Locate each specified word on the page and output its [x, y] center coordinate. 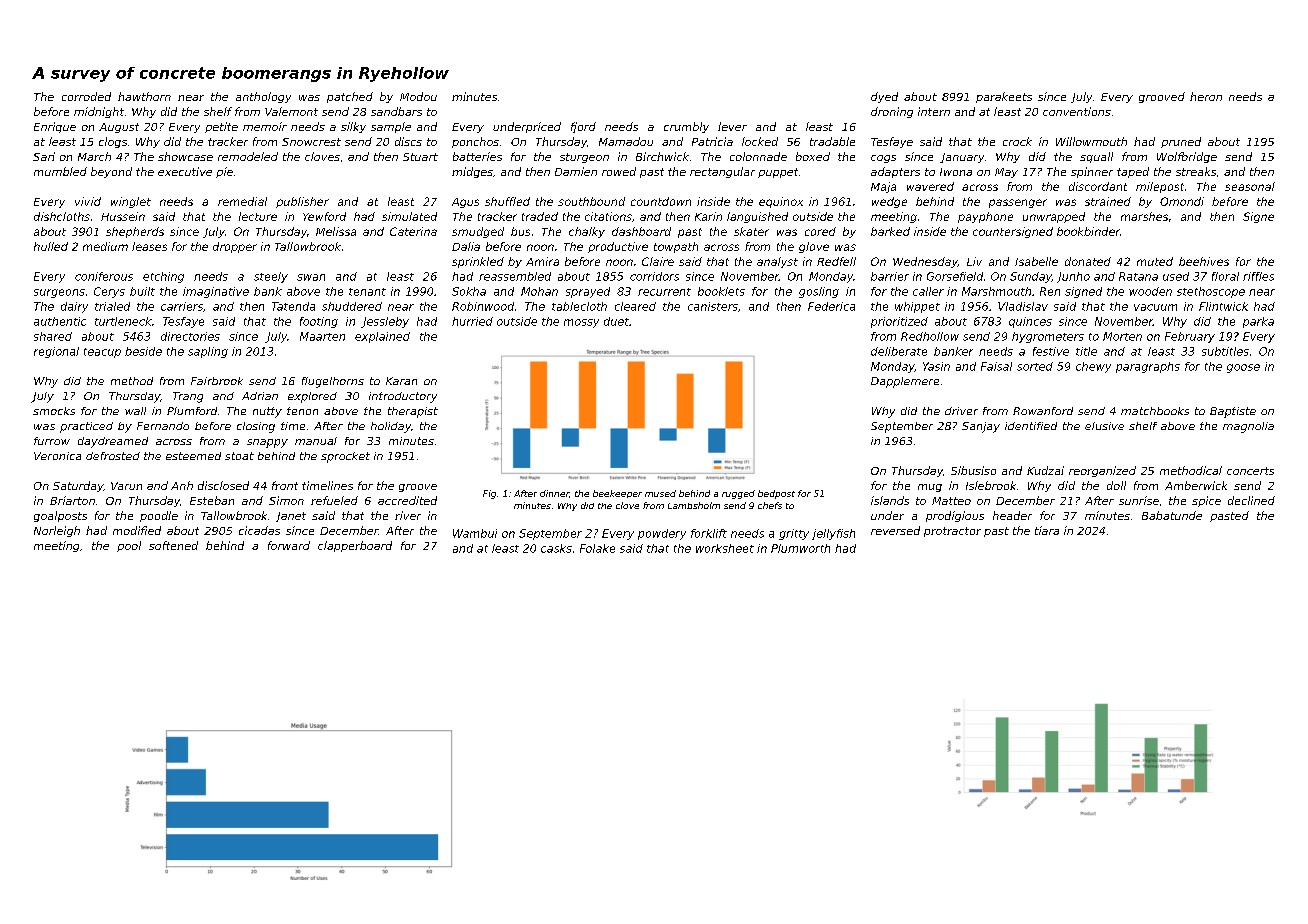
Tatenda [293, 306]
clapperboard [355, 546]
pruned [1181, 142]
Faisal [996, 366]
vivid [88, 201]
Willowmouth [1091, 141]
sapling [208, 352]
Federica [831, 306]
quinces [1030, 322]
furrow [52, 441]
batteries [477, 156]
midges [472, 172]
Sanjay [981, 427]
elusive [1104, 426]
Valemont [291, 111]
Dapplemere [905, 382]
